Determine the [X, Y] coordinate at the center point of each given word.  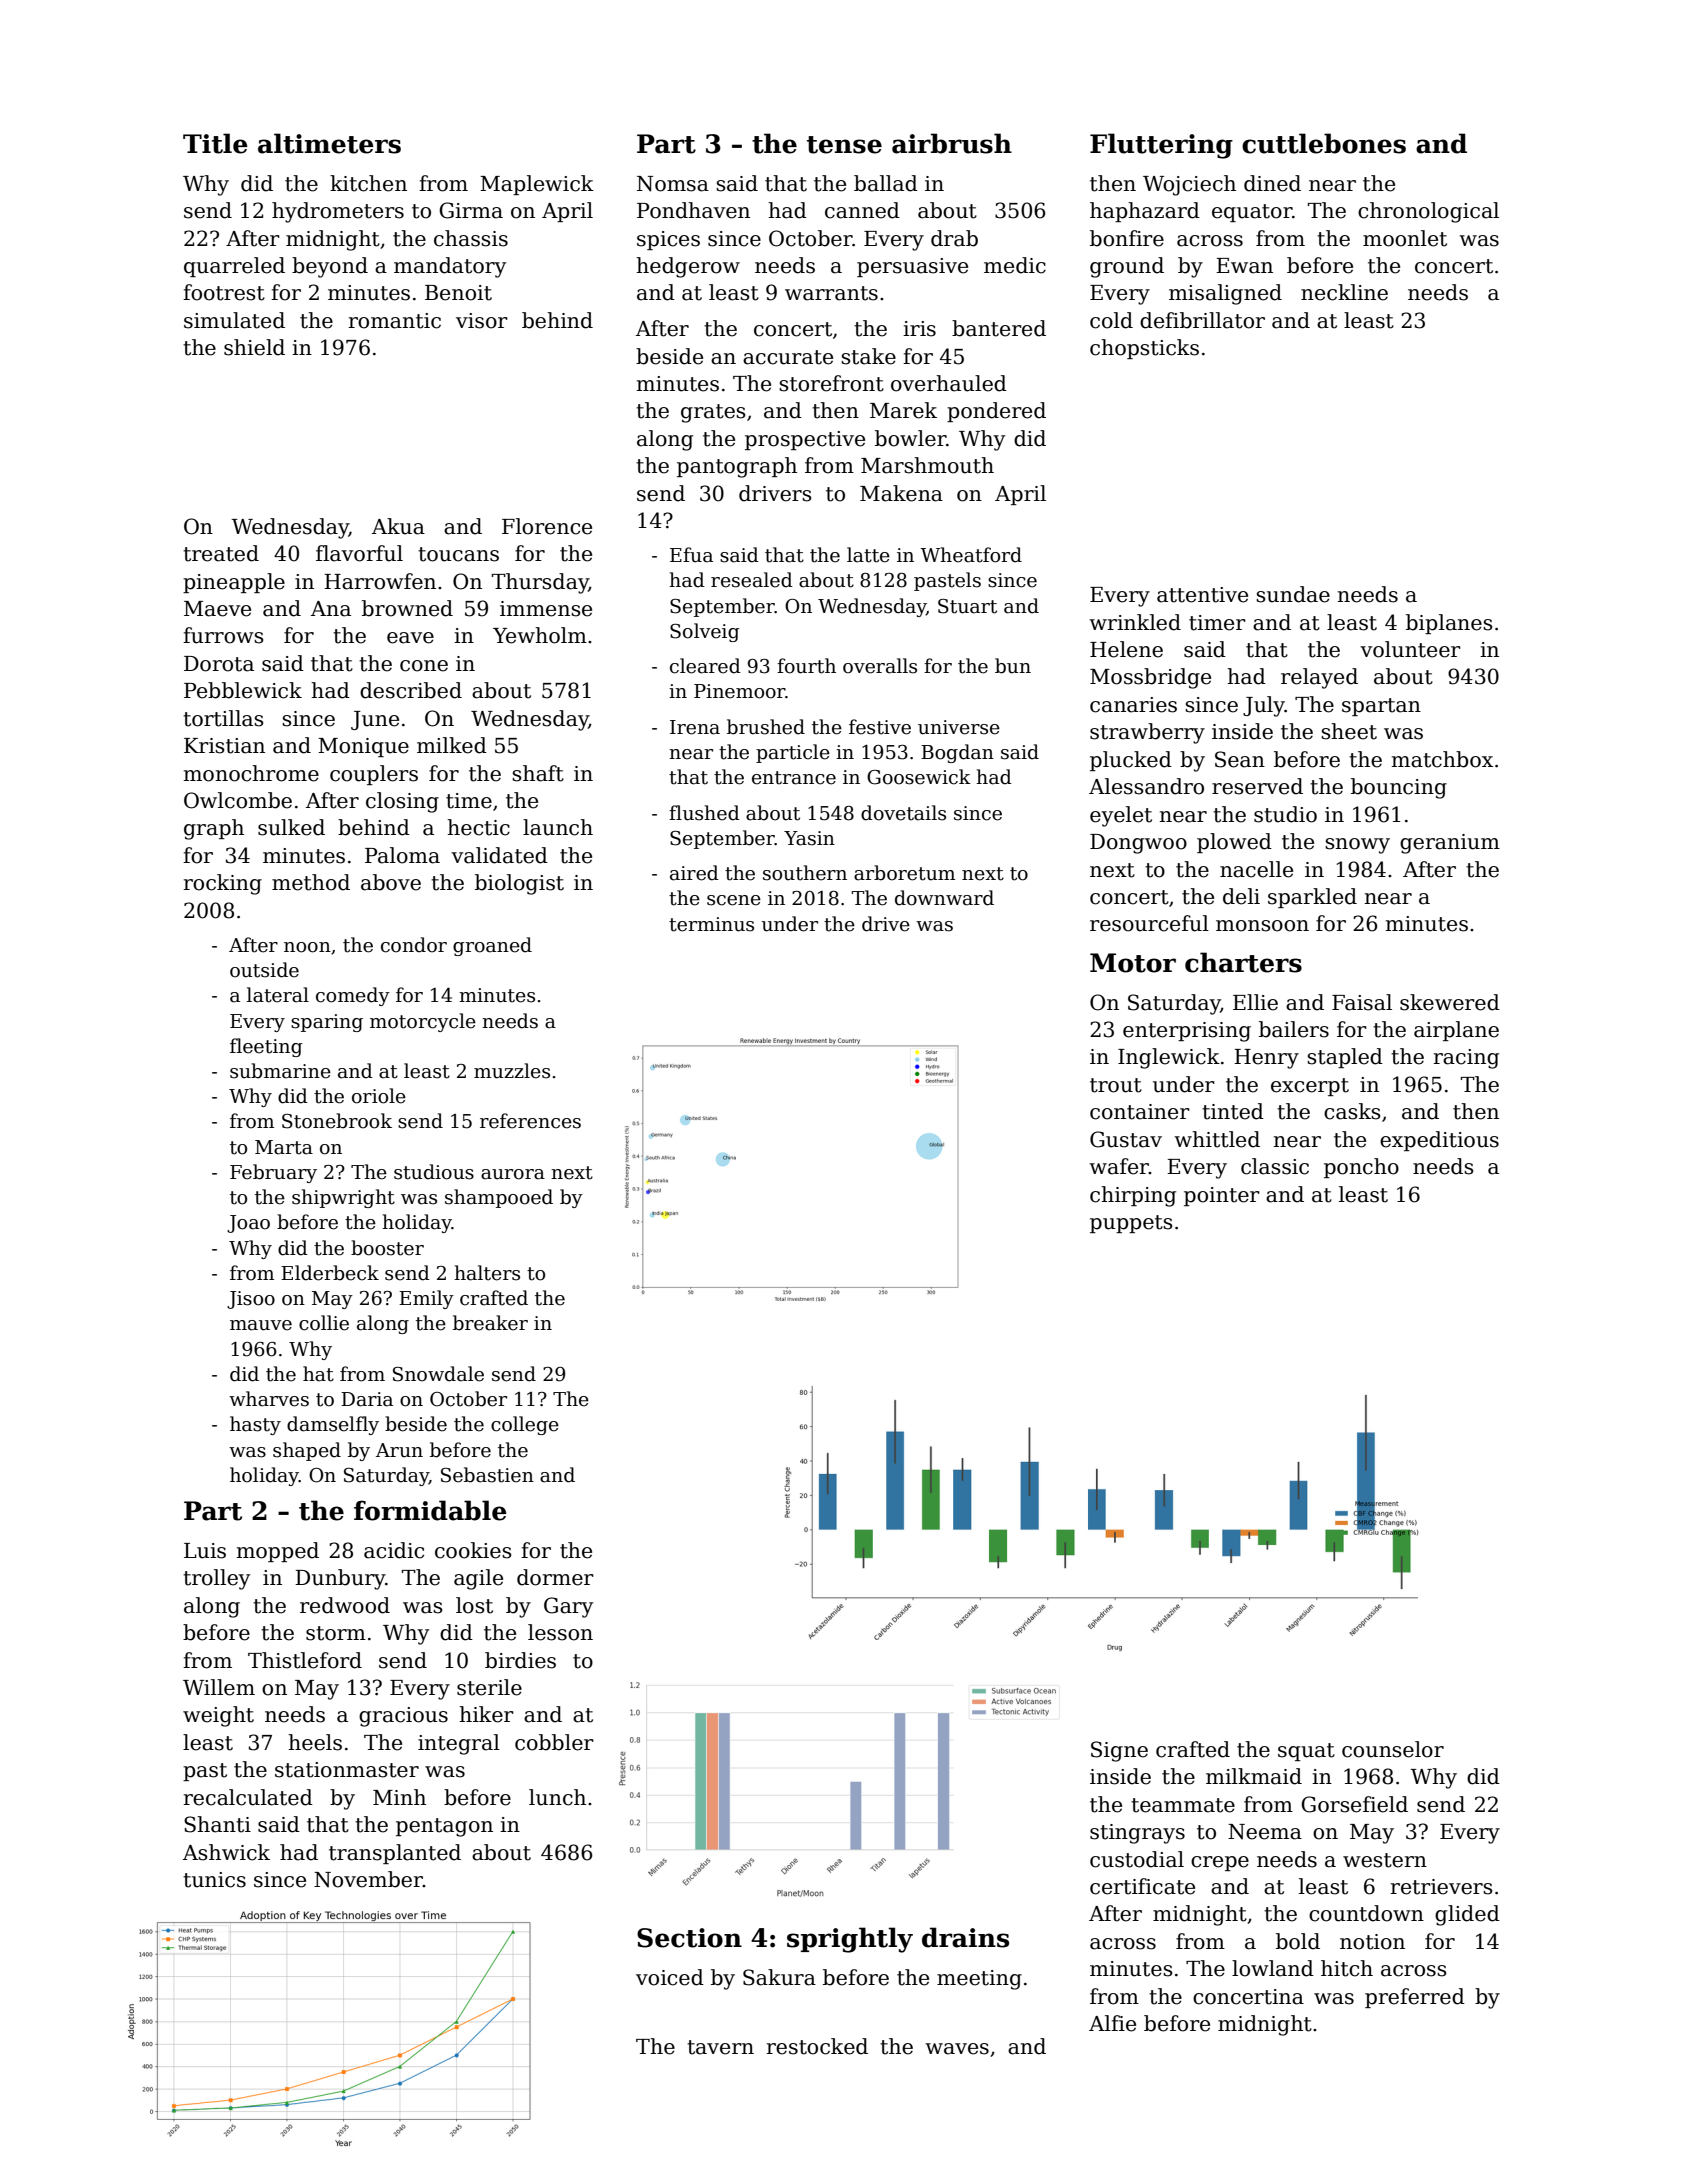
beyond [330, 267]
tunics [214, 1880]
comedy [353, 996]
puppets [1131, 1224]
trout [1116, 1085]
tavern [720, 2047]
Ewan [1244, 266]
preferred [1415, 1998]
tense [844, 145]
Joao [248, 1224]
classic [1275, 1166]
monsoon [1262, 926]
